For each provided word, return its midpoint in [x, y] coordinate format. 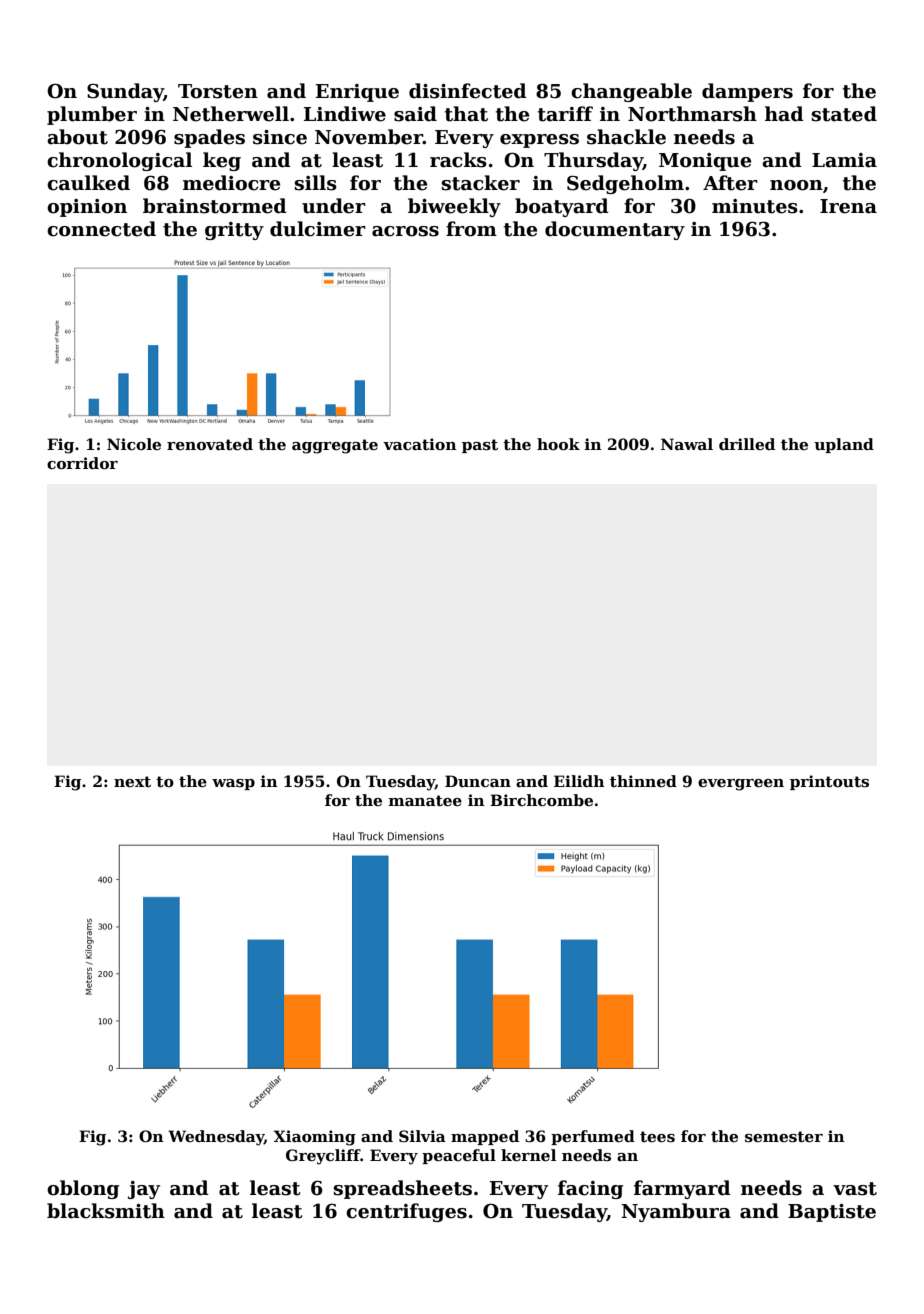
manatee [425, 800]
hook [558, 444]
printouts [829, 782]
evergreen [741, 785]
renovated [210, 444]
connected [101, 229]
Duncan [478, 781]
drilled [747, 444]
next [132, 781]
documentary [615, 230]
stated [844, 114]
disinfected [468, 91]
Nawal [687, 444]
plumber [92, 115]
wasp [233, 784]
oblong [83, 1189]
